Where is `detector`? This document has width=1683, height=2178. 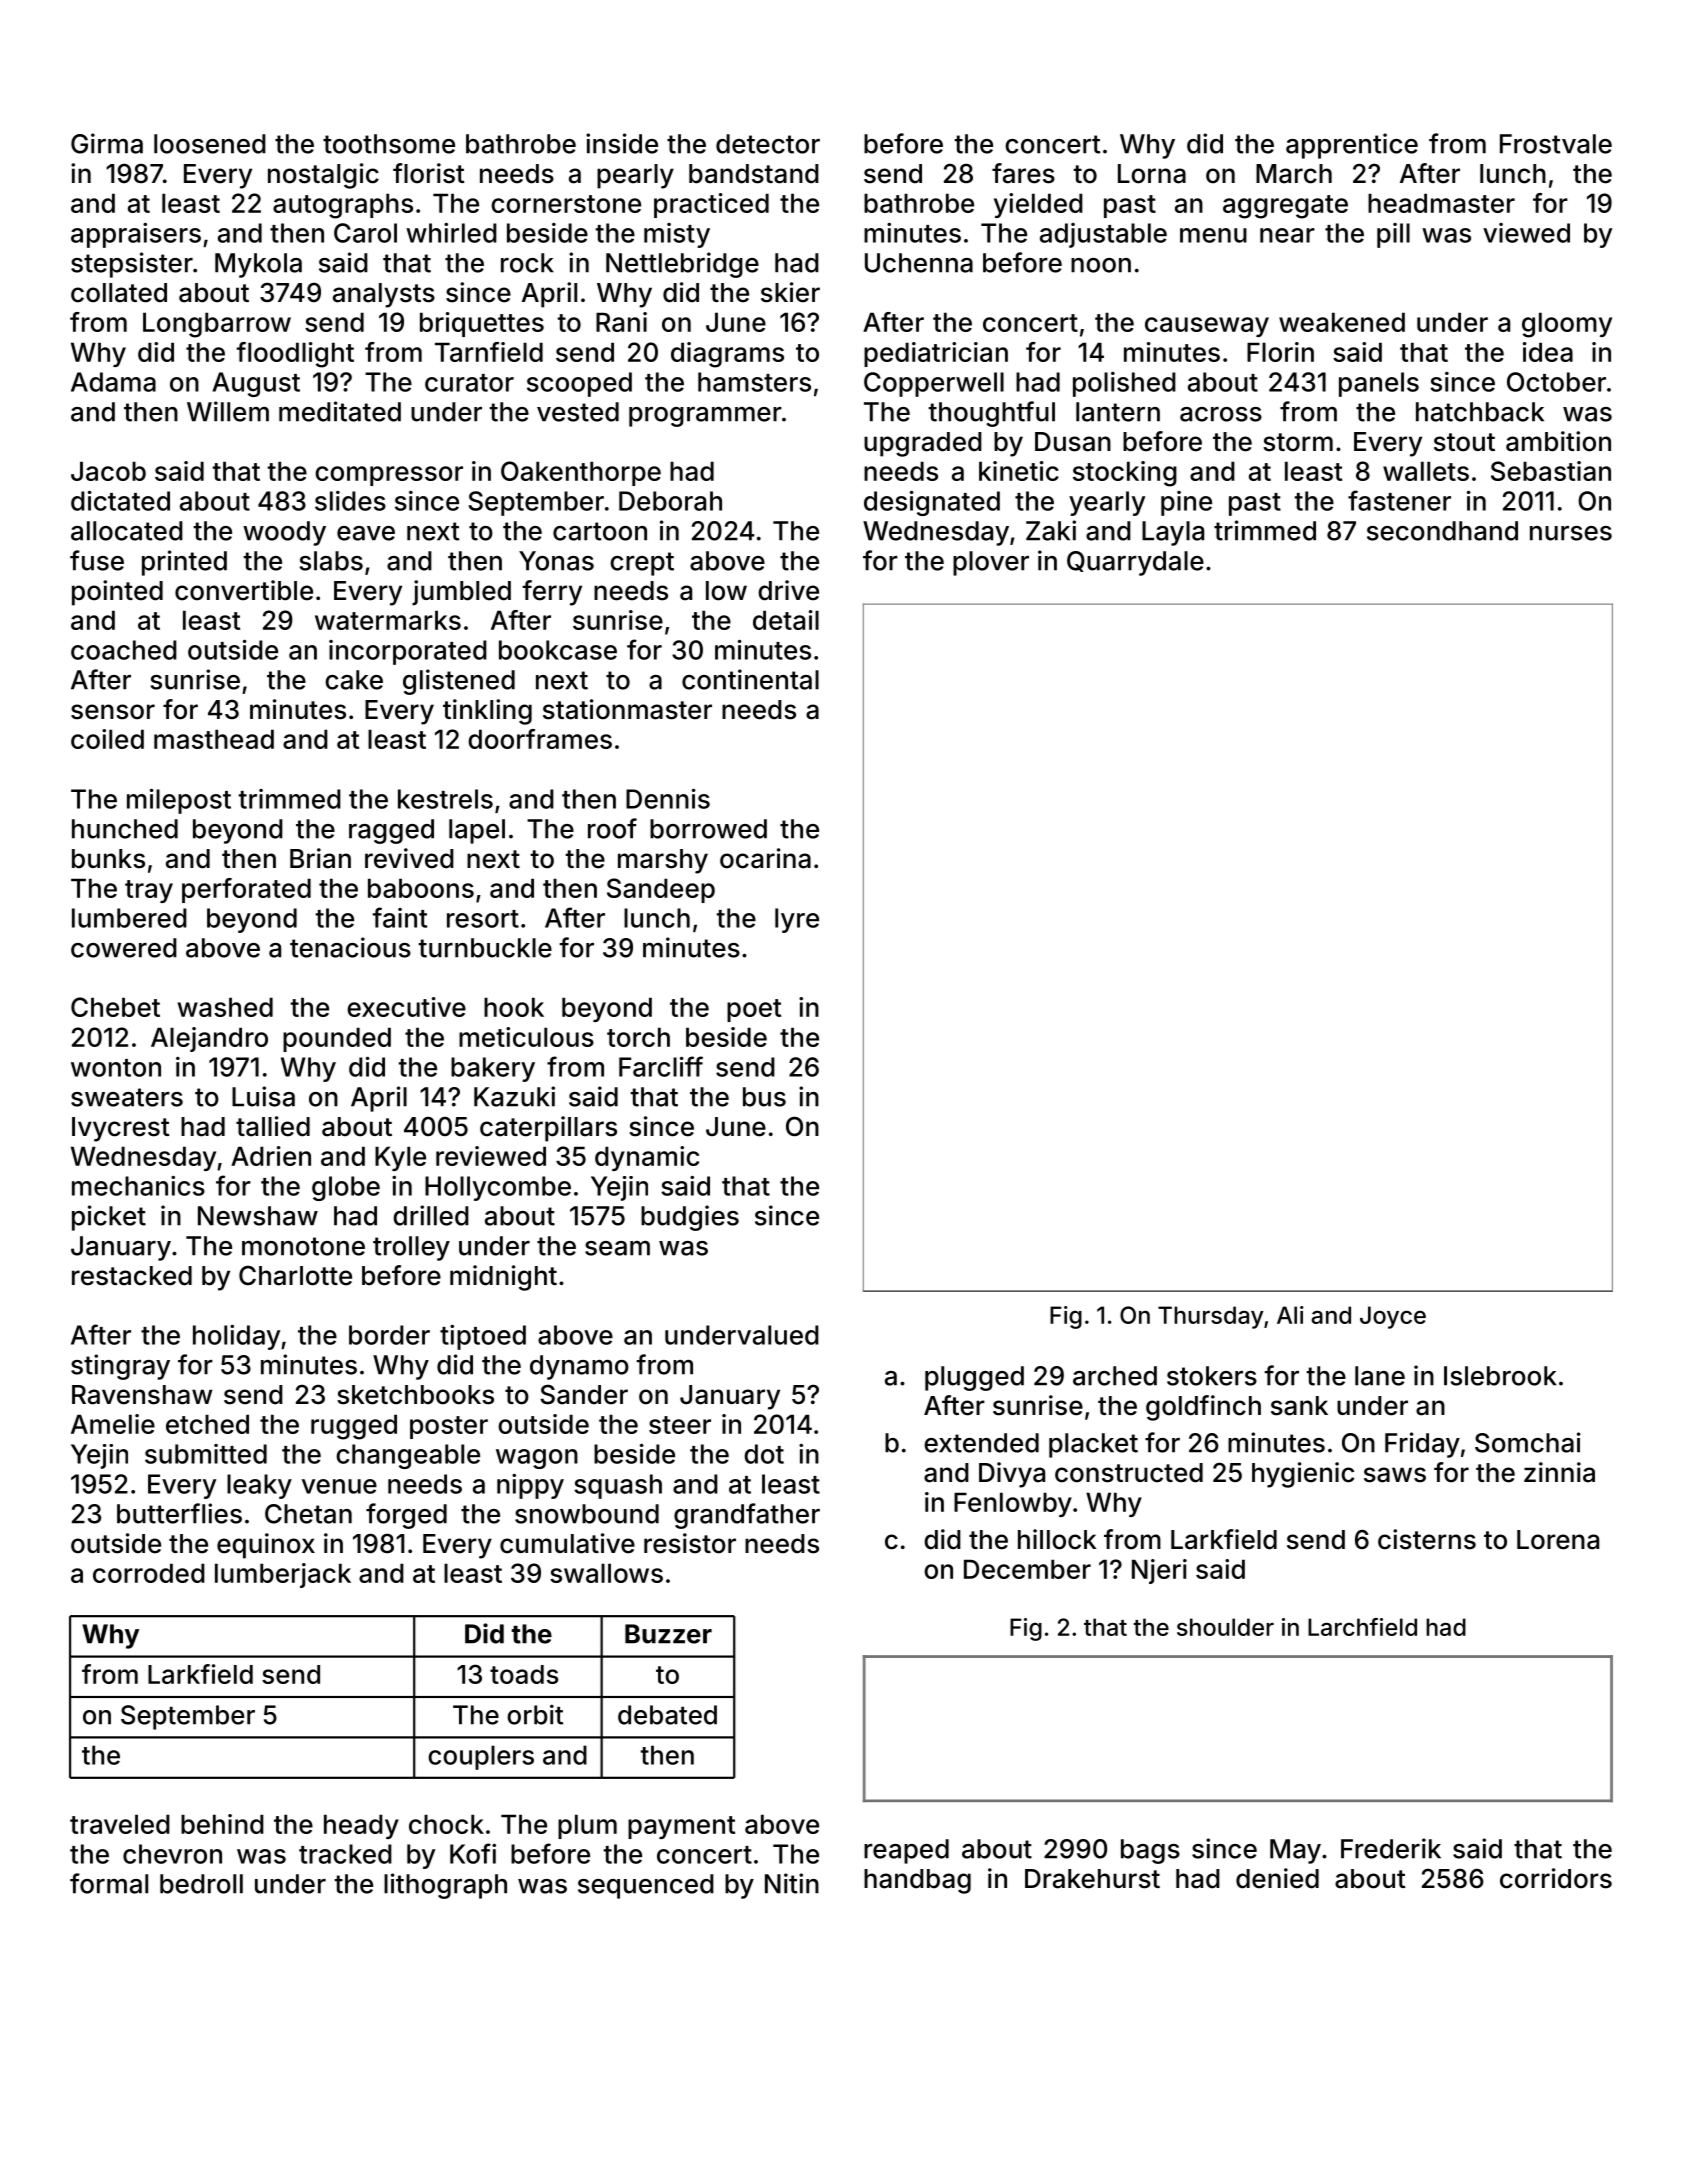 detector is located at coordinates (768, 144).
